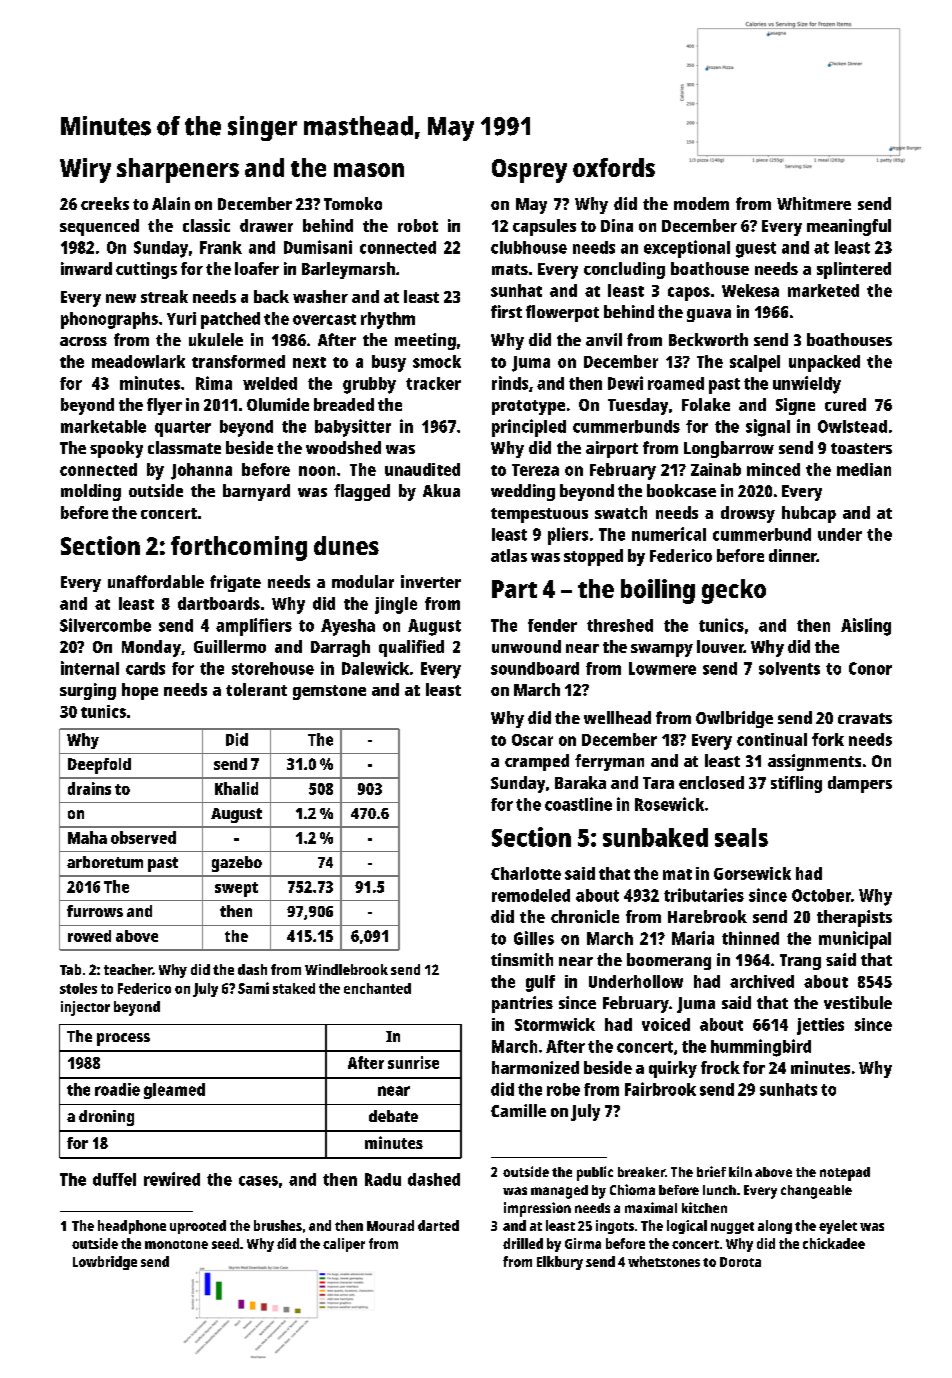 The height and width of the screenshot is (1378, 952). I want to click on duffel, so click(114, 1179).
